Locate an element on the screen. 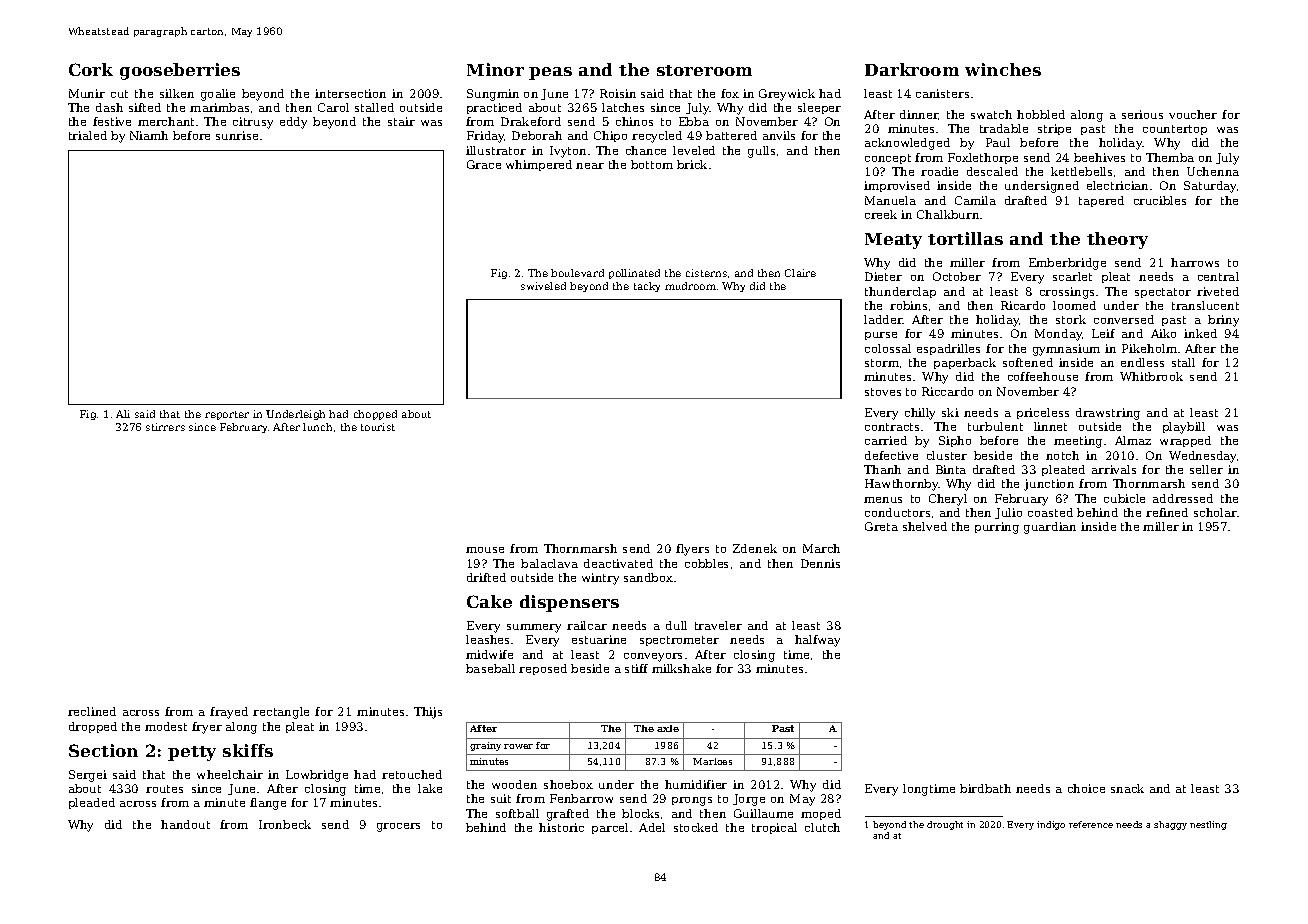 This screenshot has width=1308, height=924. Ironbeck is located at coordinates (285, 824).
